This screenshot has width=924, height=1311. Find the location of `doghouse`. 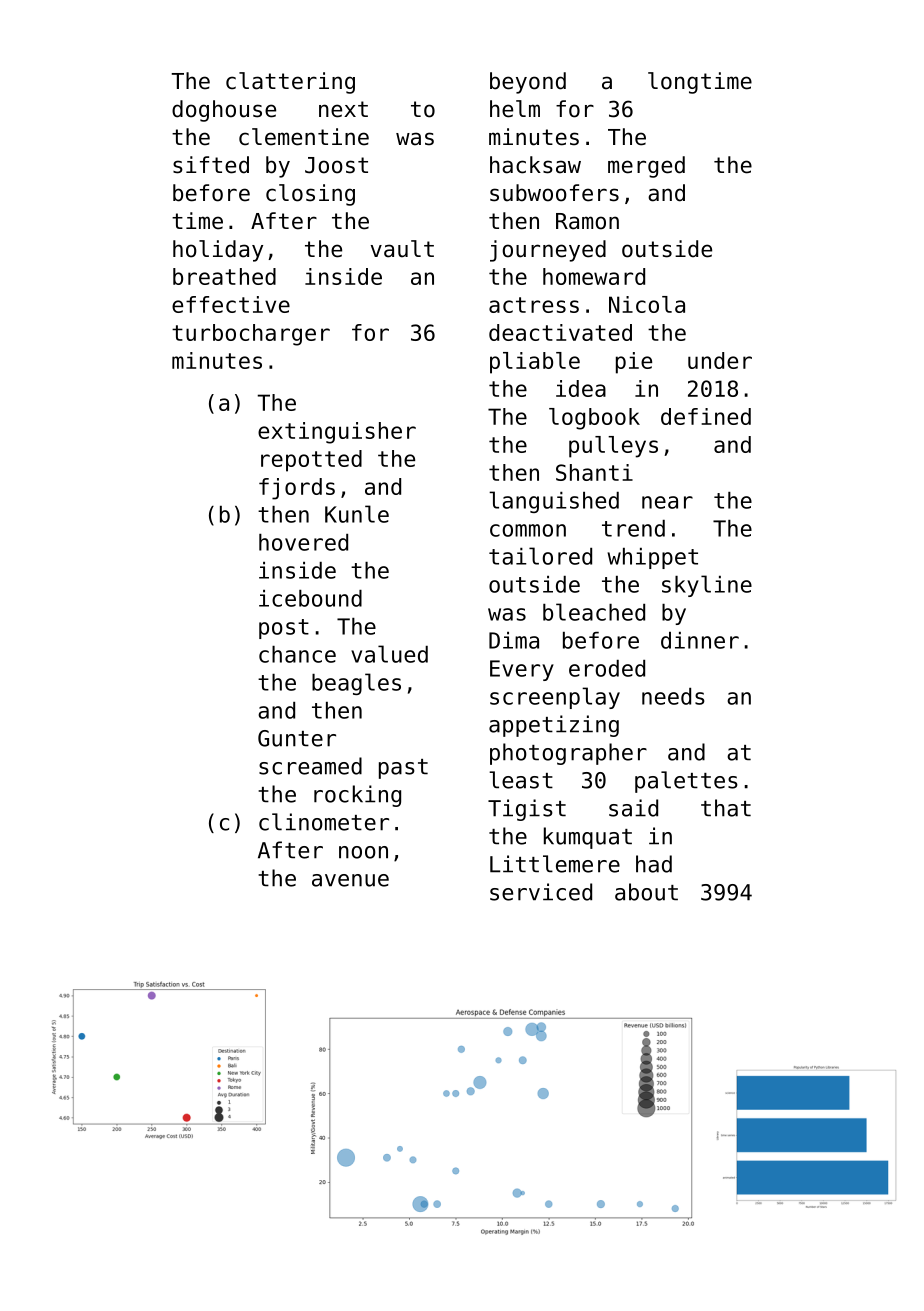

doghouse is located at coordinates (224, 111).
